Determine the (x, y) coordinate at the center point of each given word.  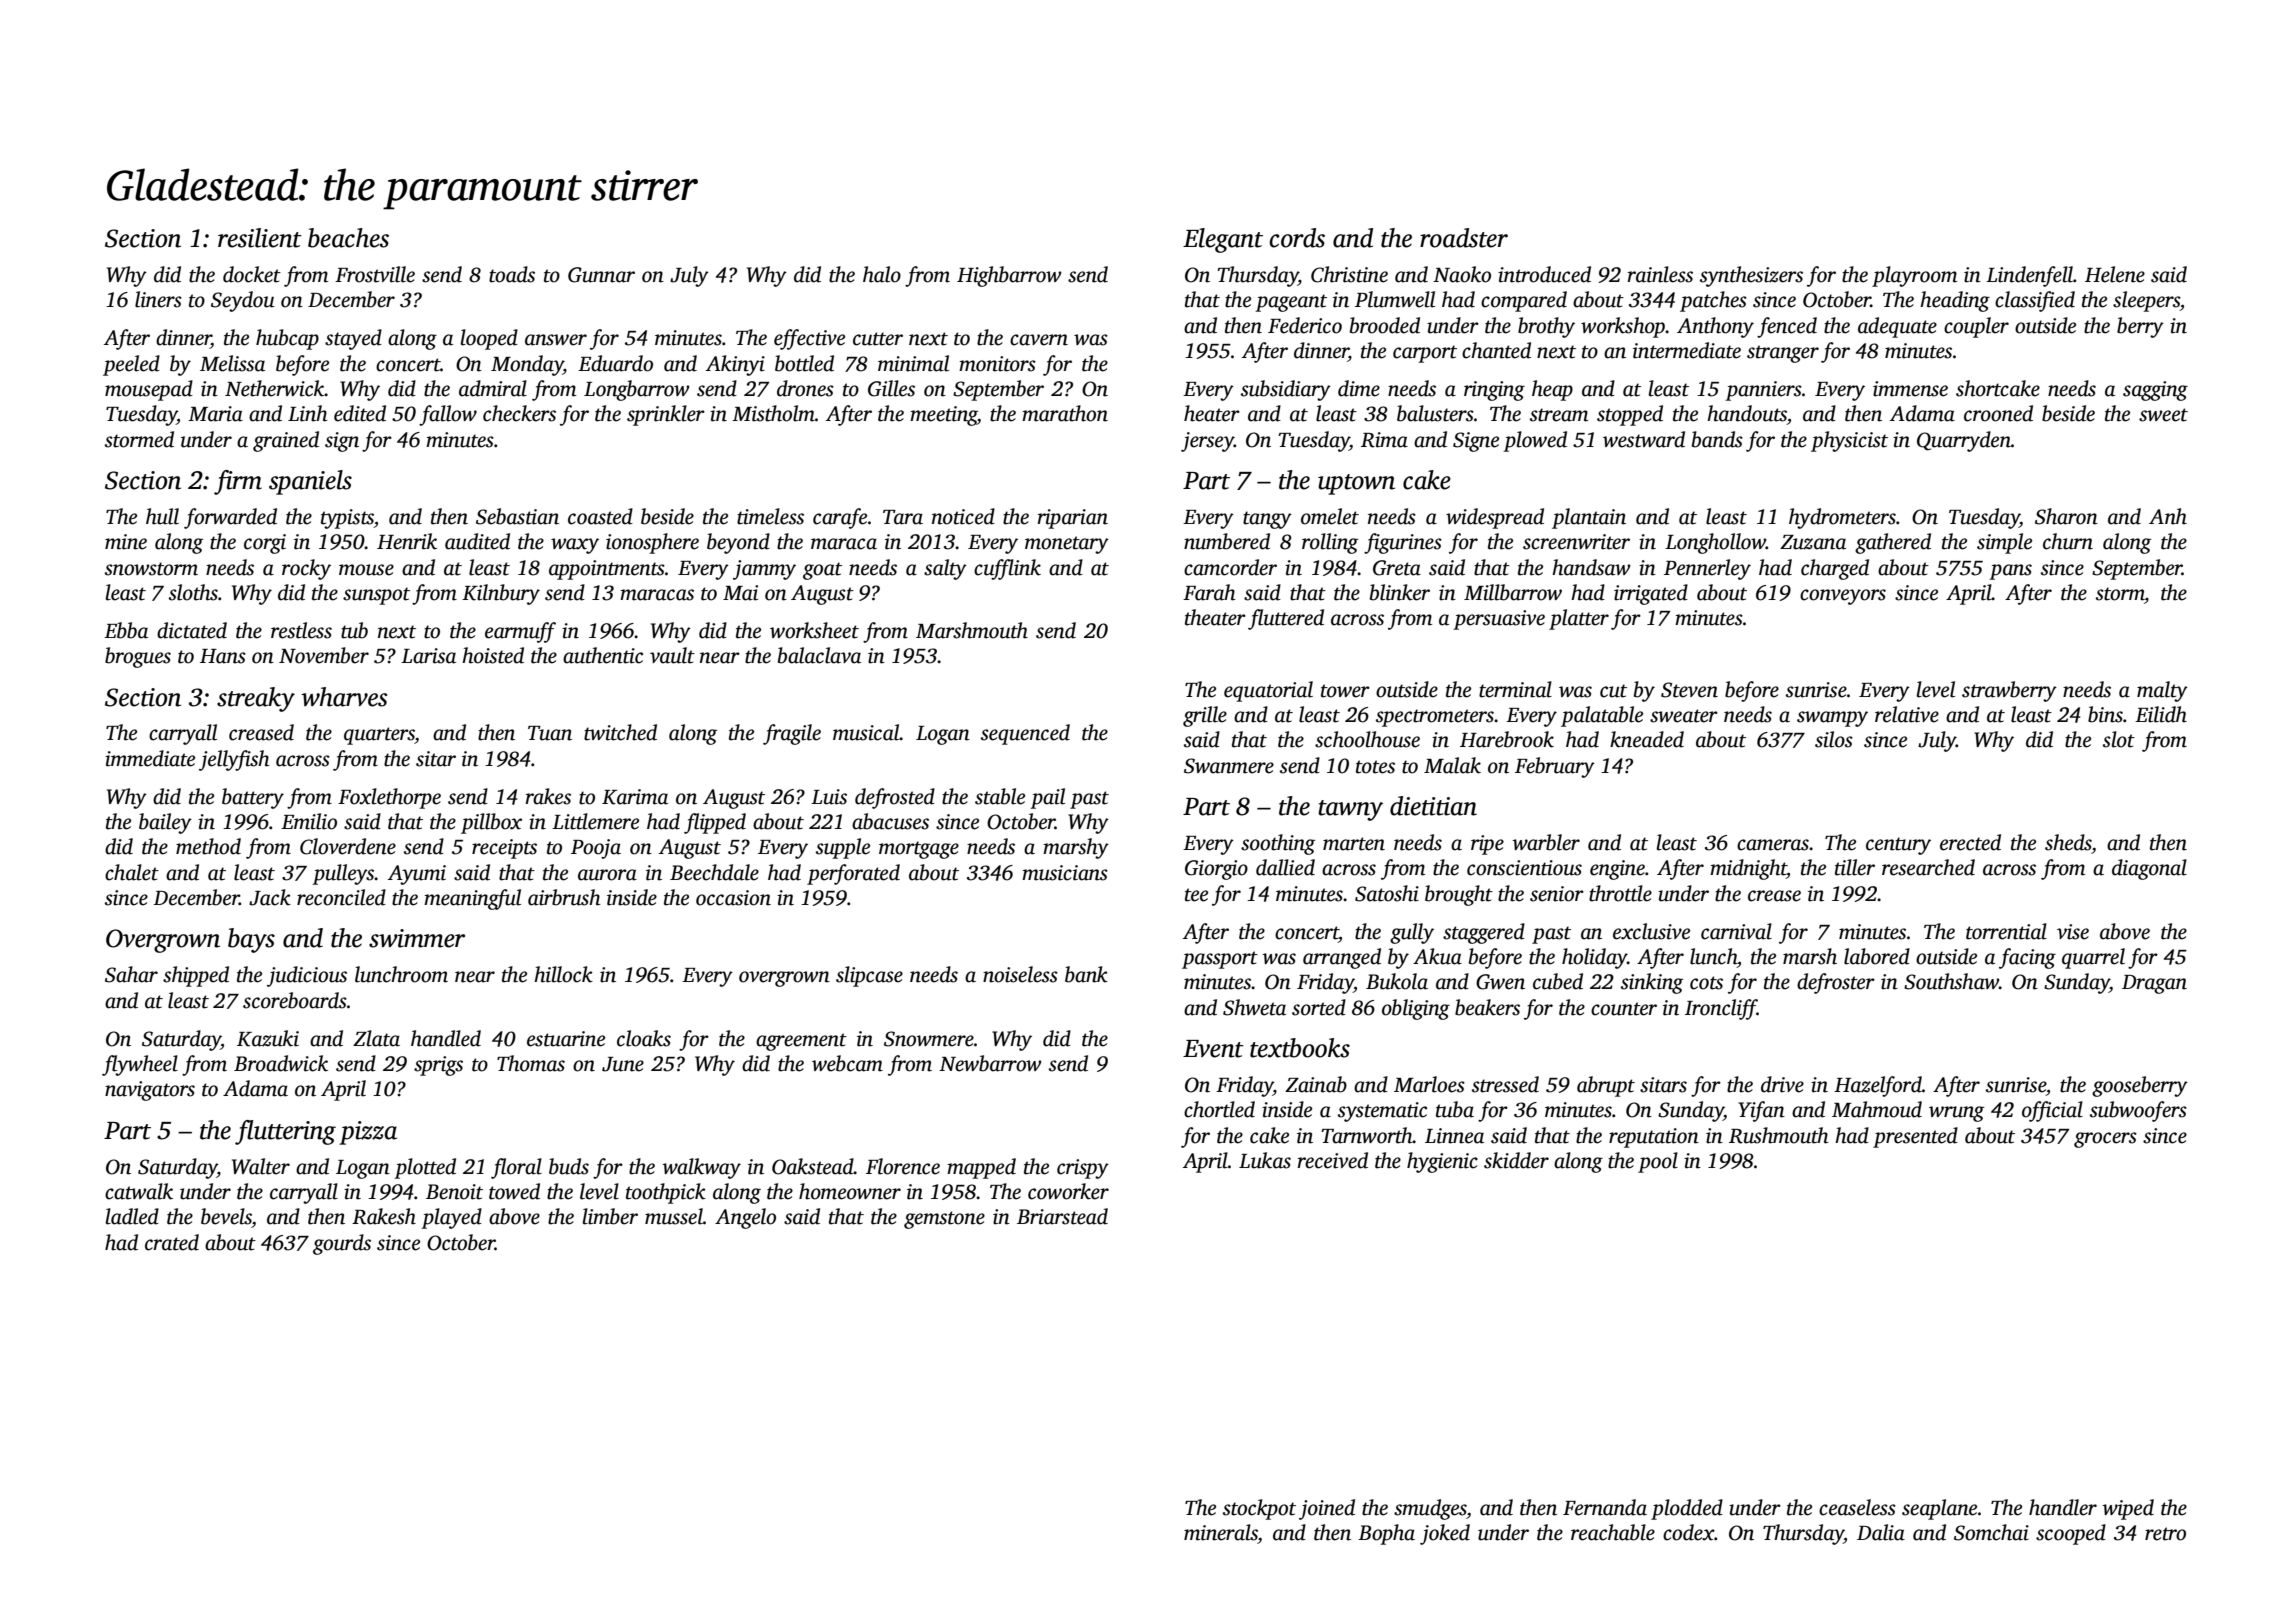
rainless (1660, 274)
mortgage (919, 850)
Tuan (550, 733)
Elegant (1223, 240)
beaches (348, 238)
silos (1834, 739)
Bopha (1386, 1534)
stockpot (1259, 1509)
